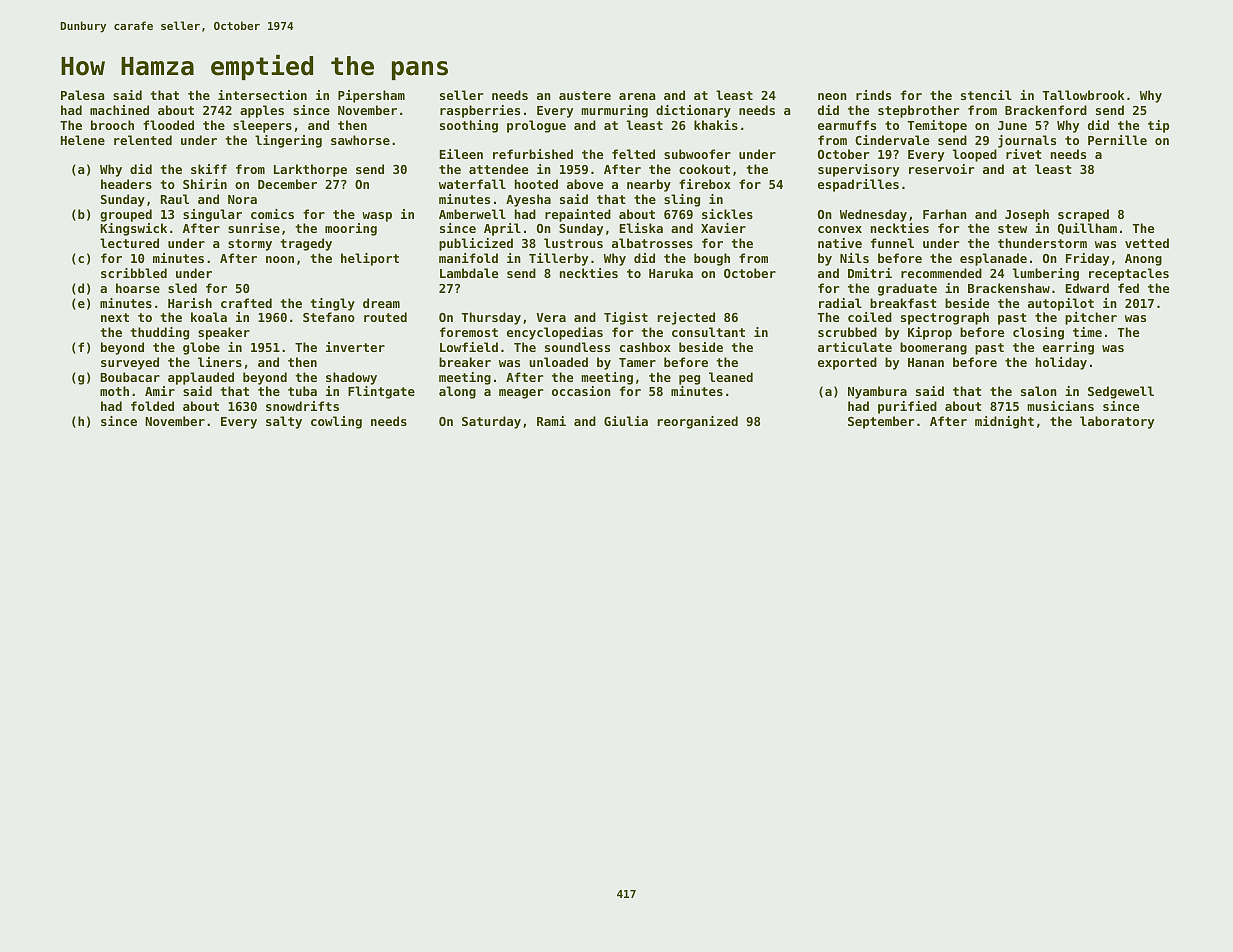 The image size is (1233, 952). I want to click on Eliska, so click(641, 228).
